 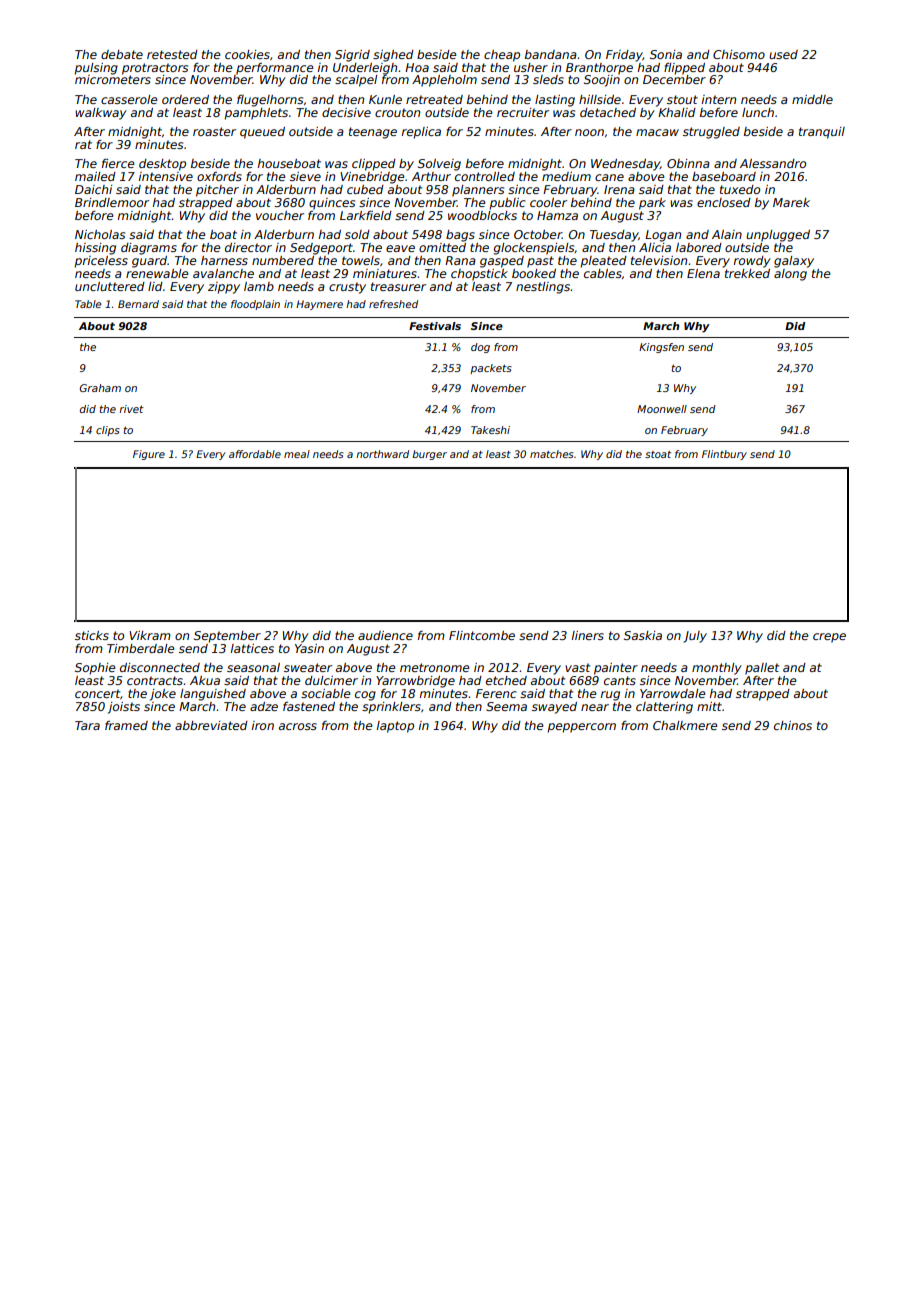 I want to click on debate, so click(x=122, y=54).
